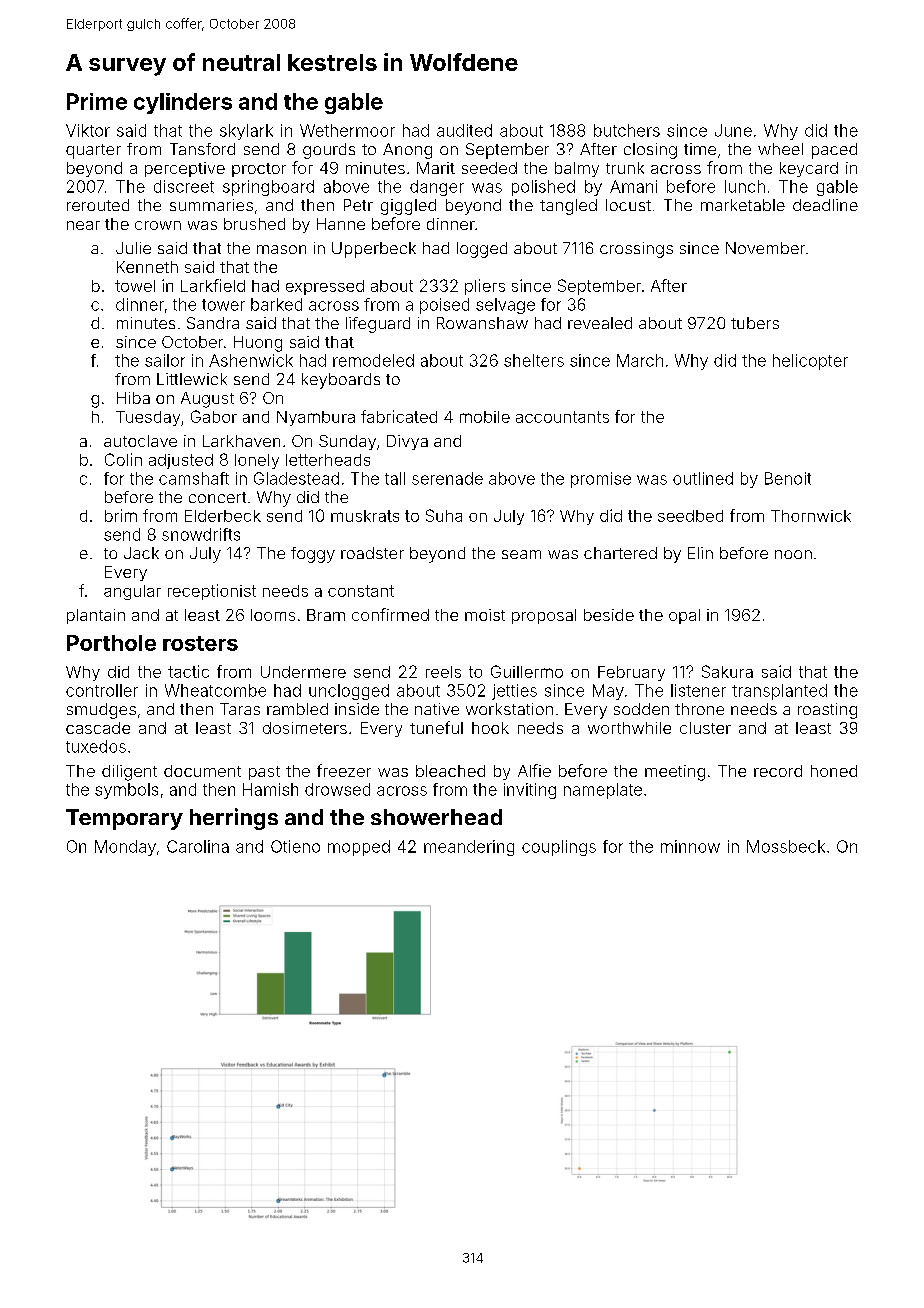 The image size is (924, 1308). What do you see at coordinates (810, 362) in the screenshot?
I see `helicopter` at bounding box center [810, 362].
